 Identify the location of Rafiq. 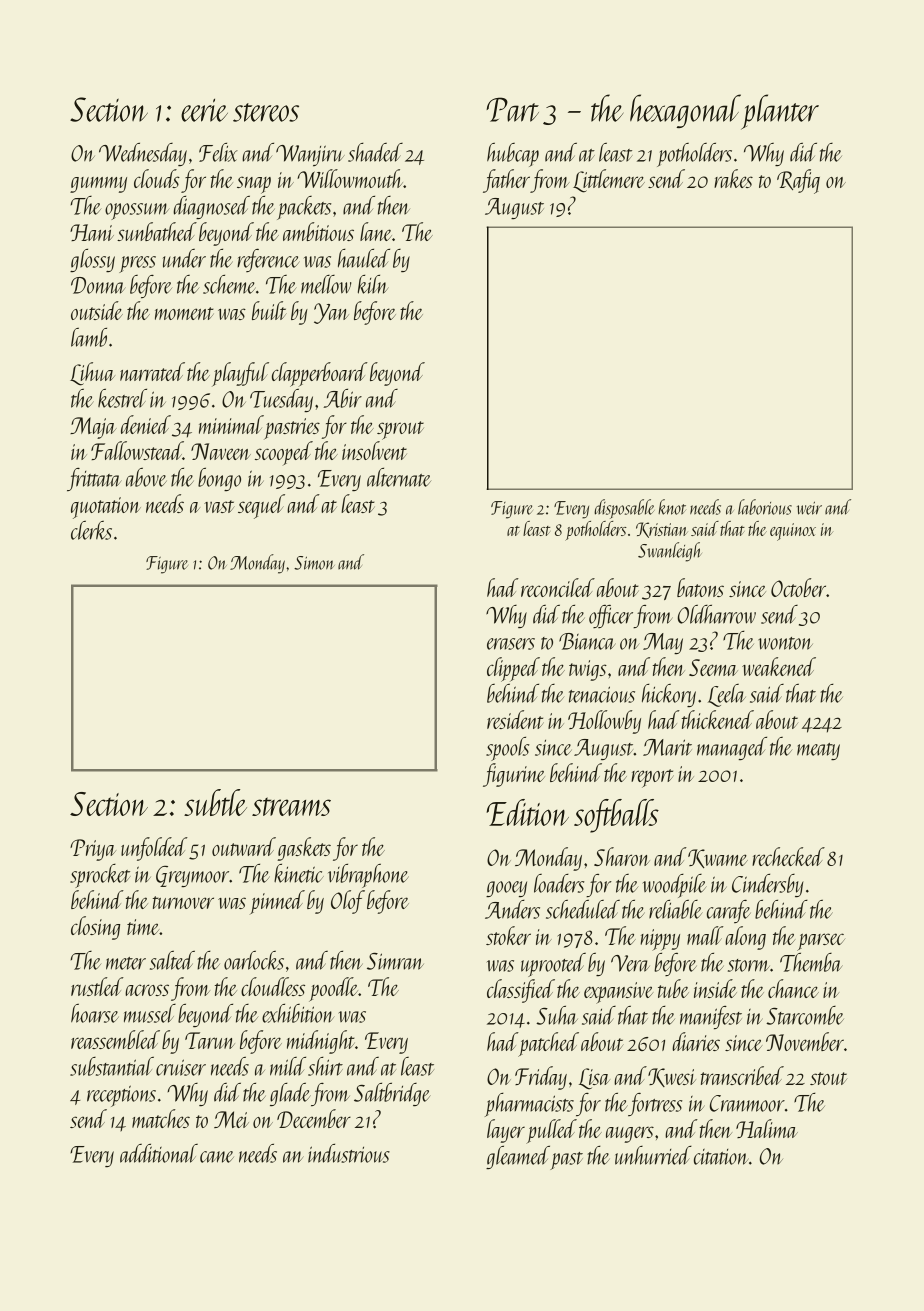
(798, 181).
